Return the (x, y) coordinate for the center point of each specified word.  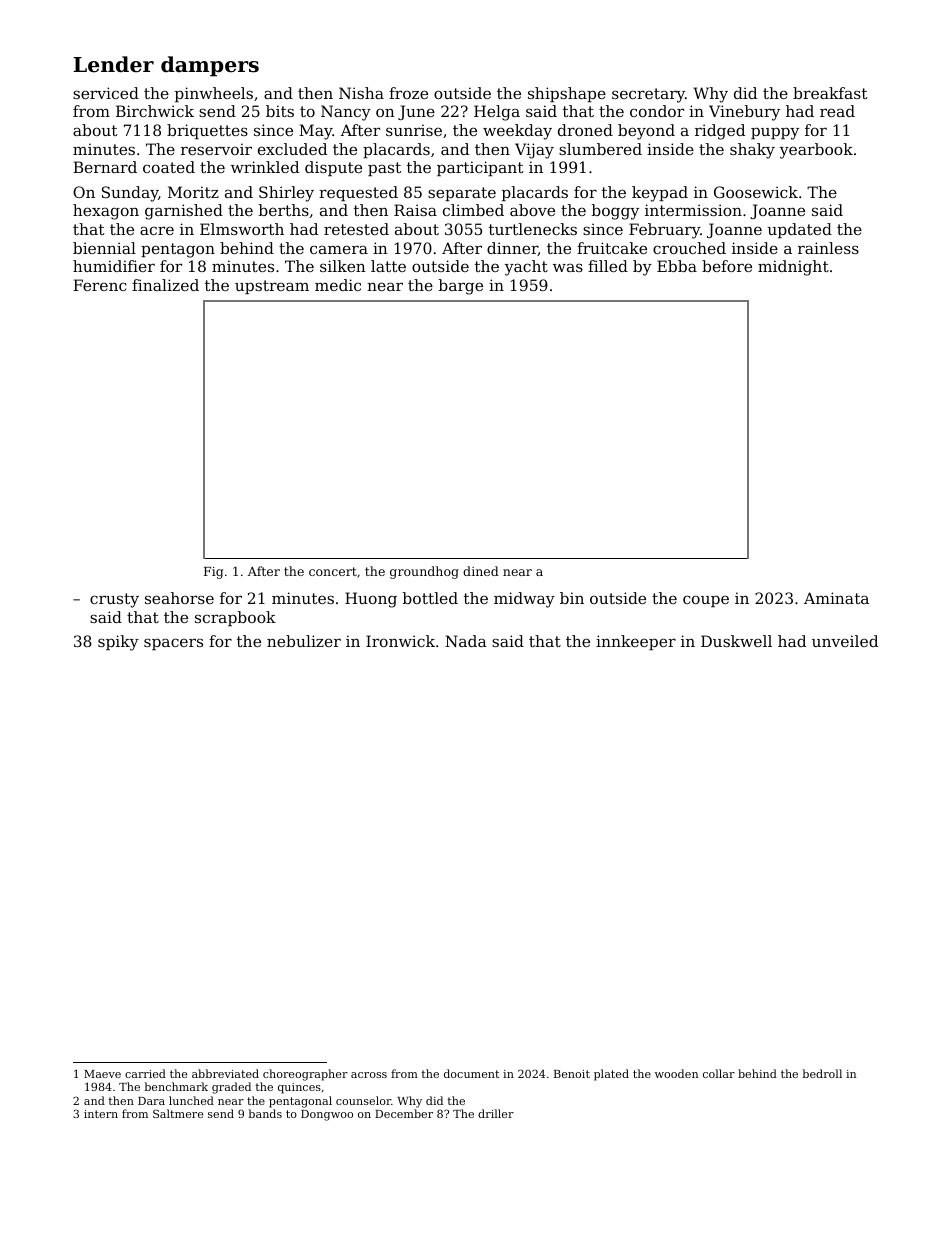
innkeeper (636, 642)
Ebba (677, 266)
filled (608, 266)
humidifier (114, 266)
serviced (106, 93)
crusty (114, 600)
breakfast (830, 93)
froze (408, 93)
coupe (706, 601)
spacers (173, 644)
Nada (466, 641)
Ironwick (400, 641)
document (471, 1073)
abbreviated (225, 1073)
